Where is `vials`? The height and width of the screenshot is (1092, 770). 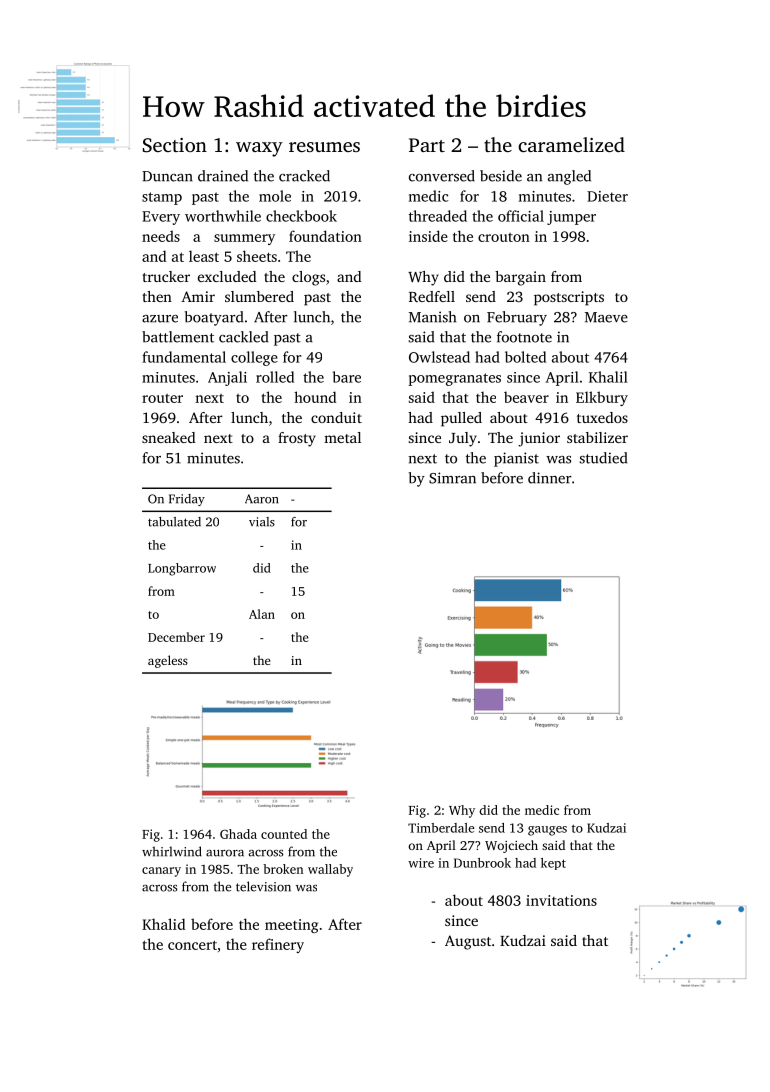
vials is located at coordinates (262, 522).
